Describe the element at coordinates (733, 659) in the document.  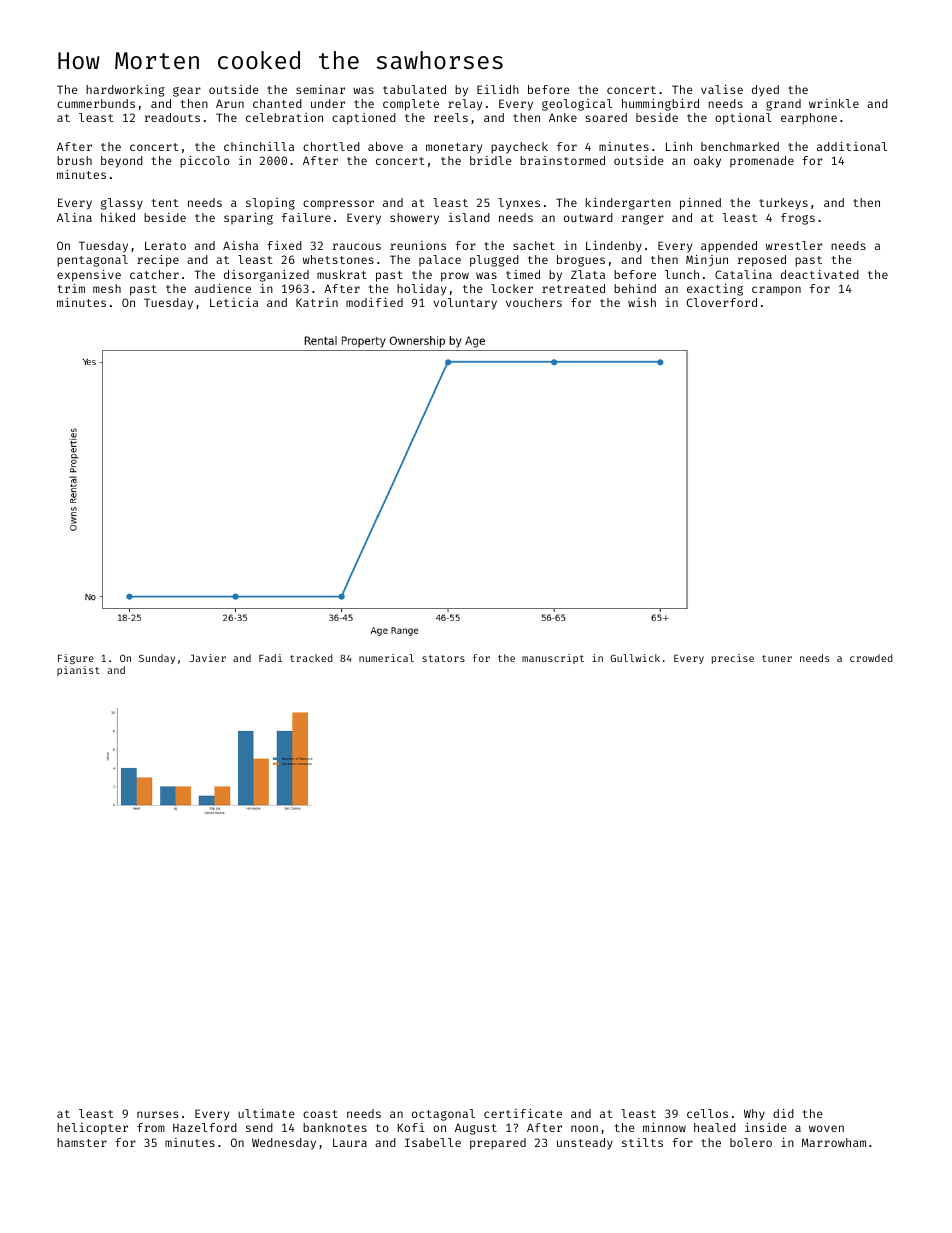
I see `precise` at that location.
